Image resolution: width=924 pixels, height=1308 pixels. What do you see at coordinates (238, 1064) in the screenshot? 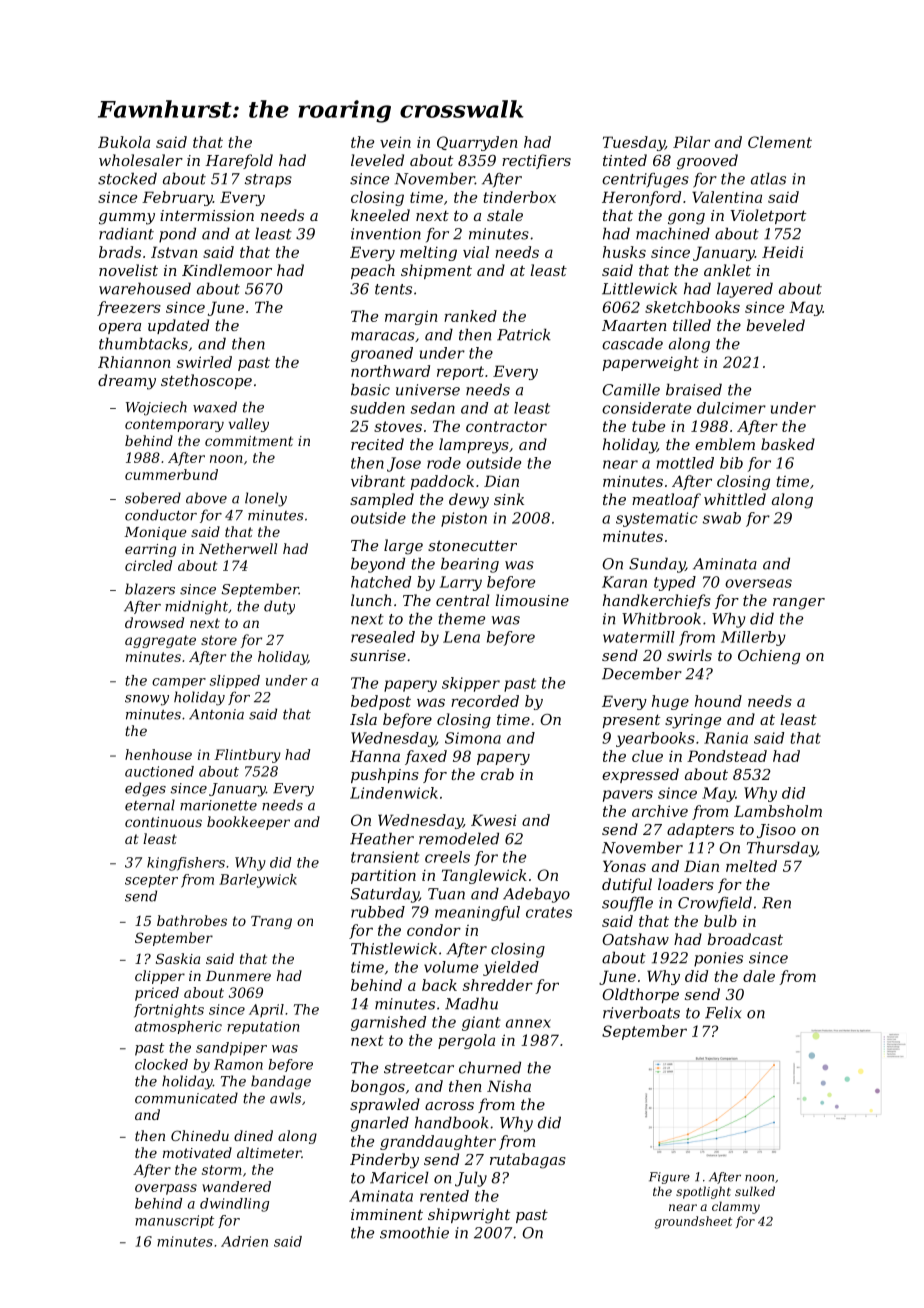
I see `Ramon` at bounding box center [238, 1064].
